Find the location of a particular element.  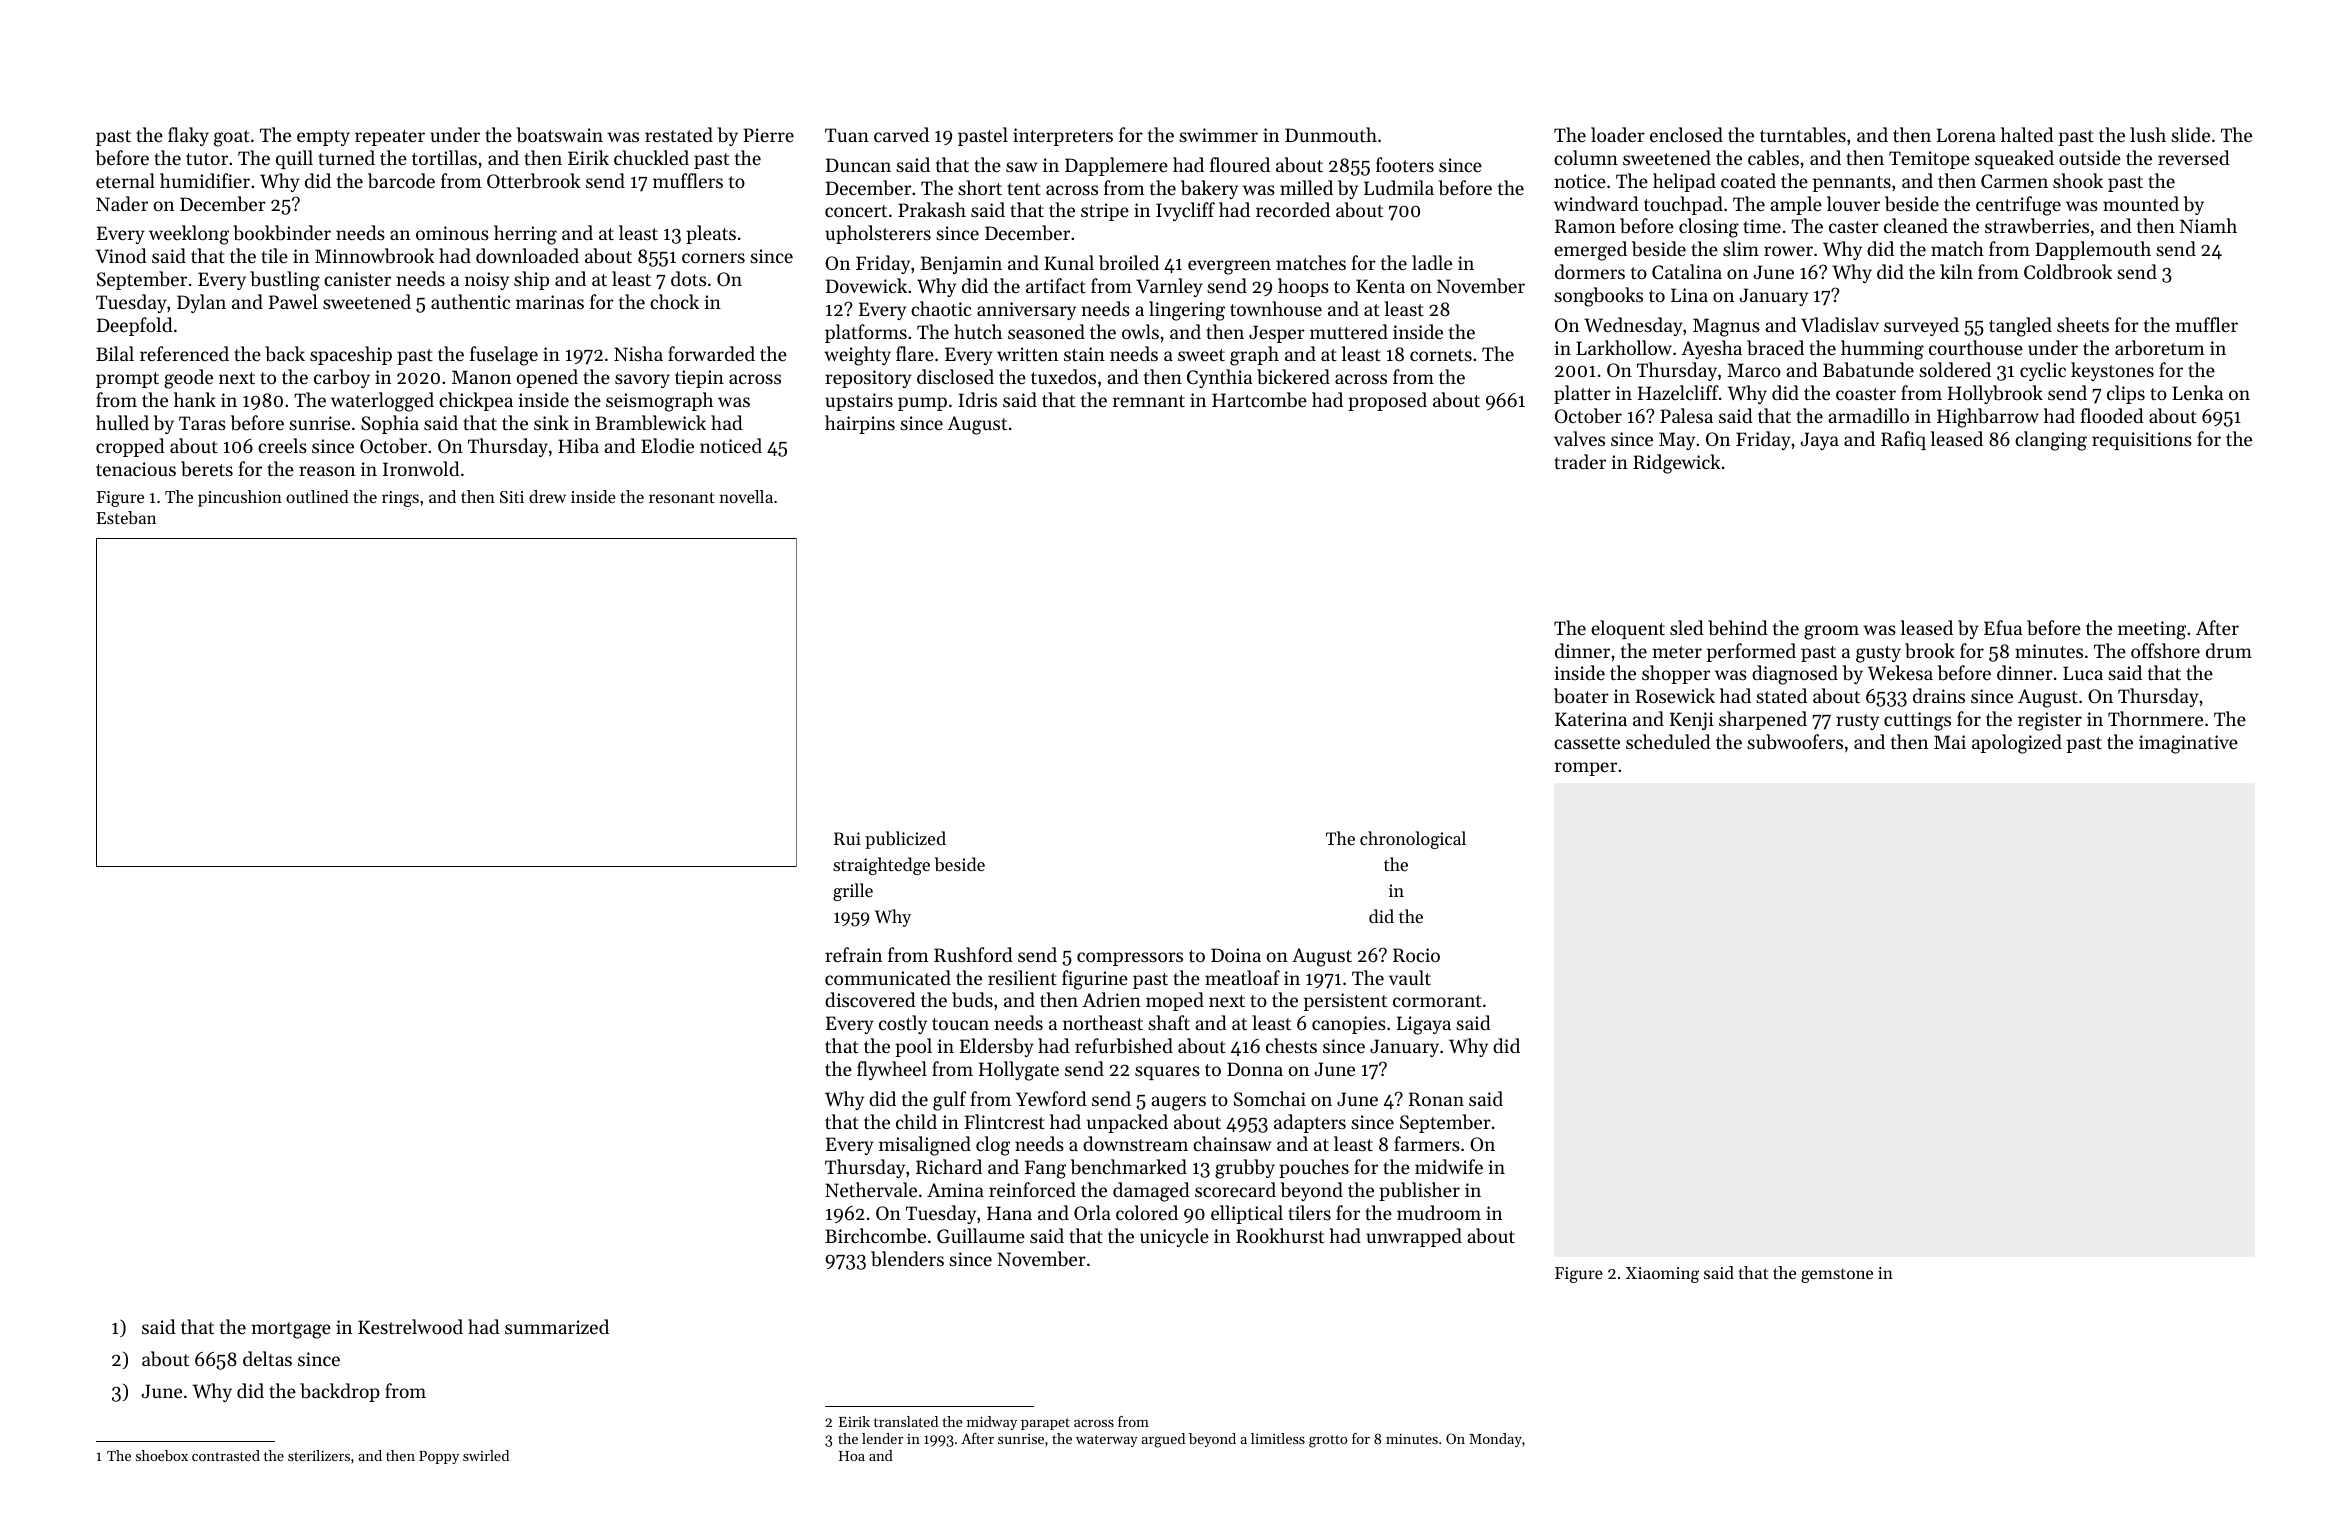

Eldersby is located at coordinates (997, 1047).
